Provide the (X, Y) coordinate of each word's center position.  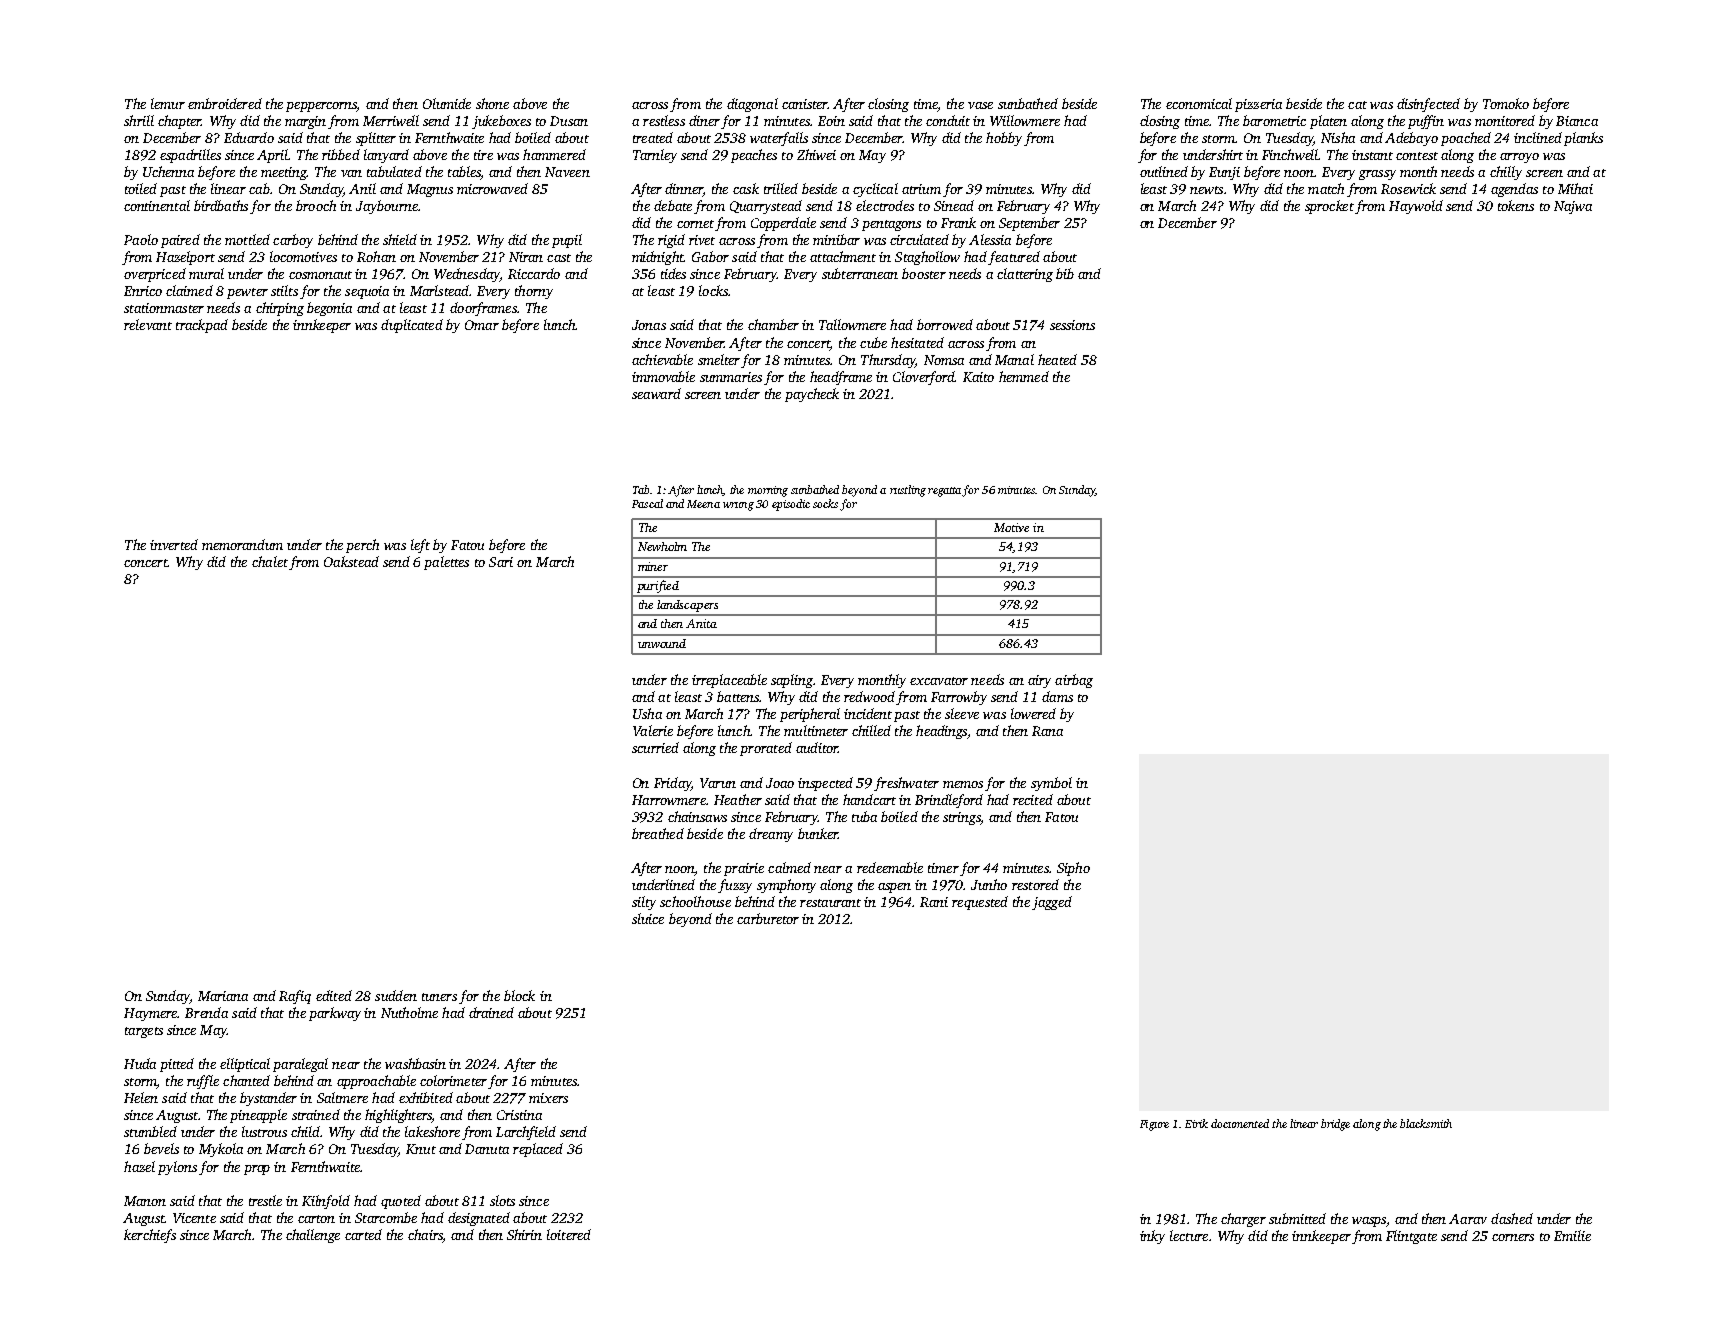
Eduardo (249, 137)
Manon (145, 1201)
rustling (908, 491)
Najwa (1573, 207)
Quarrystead (766, 207)
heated (1057, 359)
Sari (501, 562)
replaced (538, 1150)
